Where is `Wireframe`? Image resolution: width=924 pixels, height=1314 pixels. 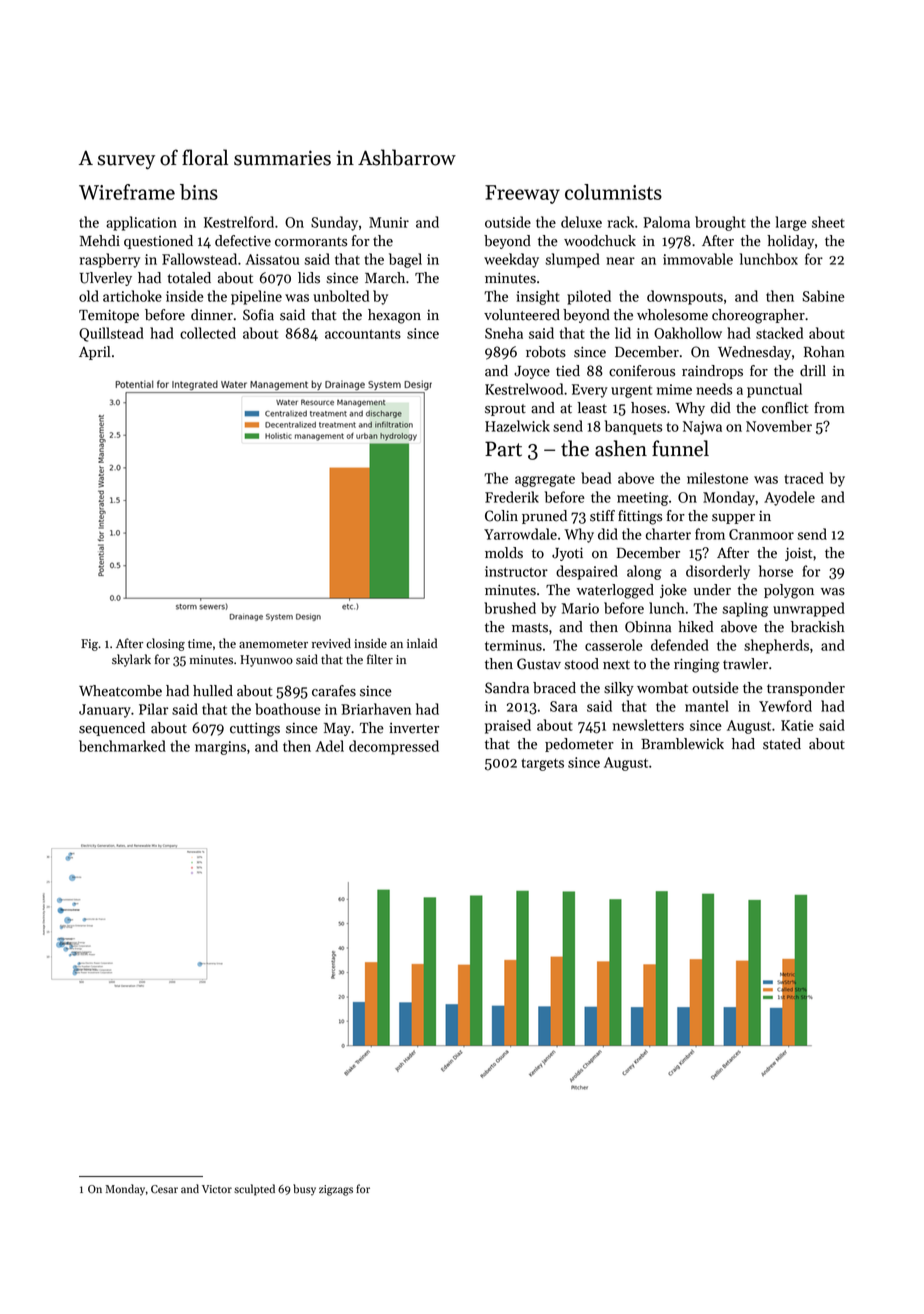 Wireframe is located at coordinates (127, 192).
